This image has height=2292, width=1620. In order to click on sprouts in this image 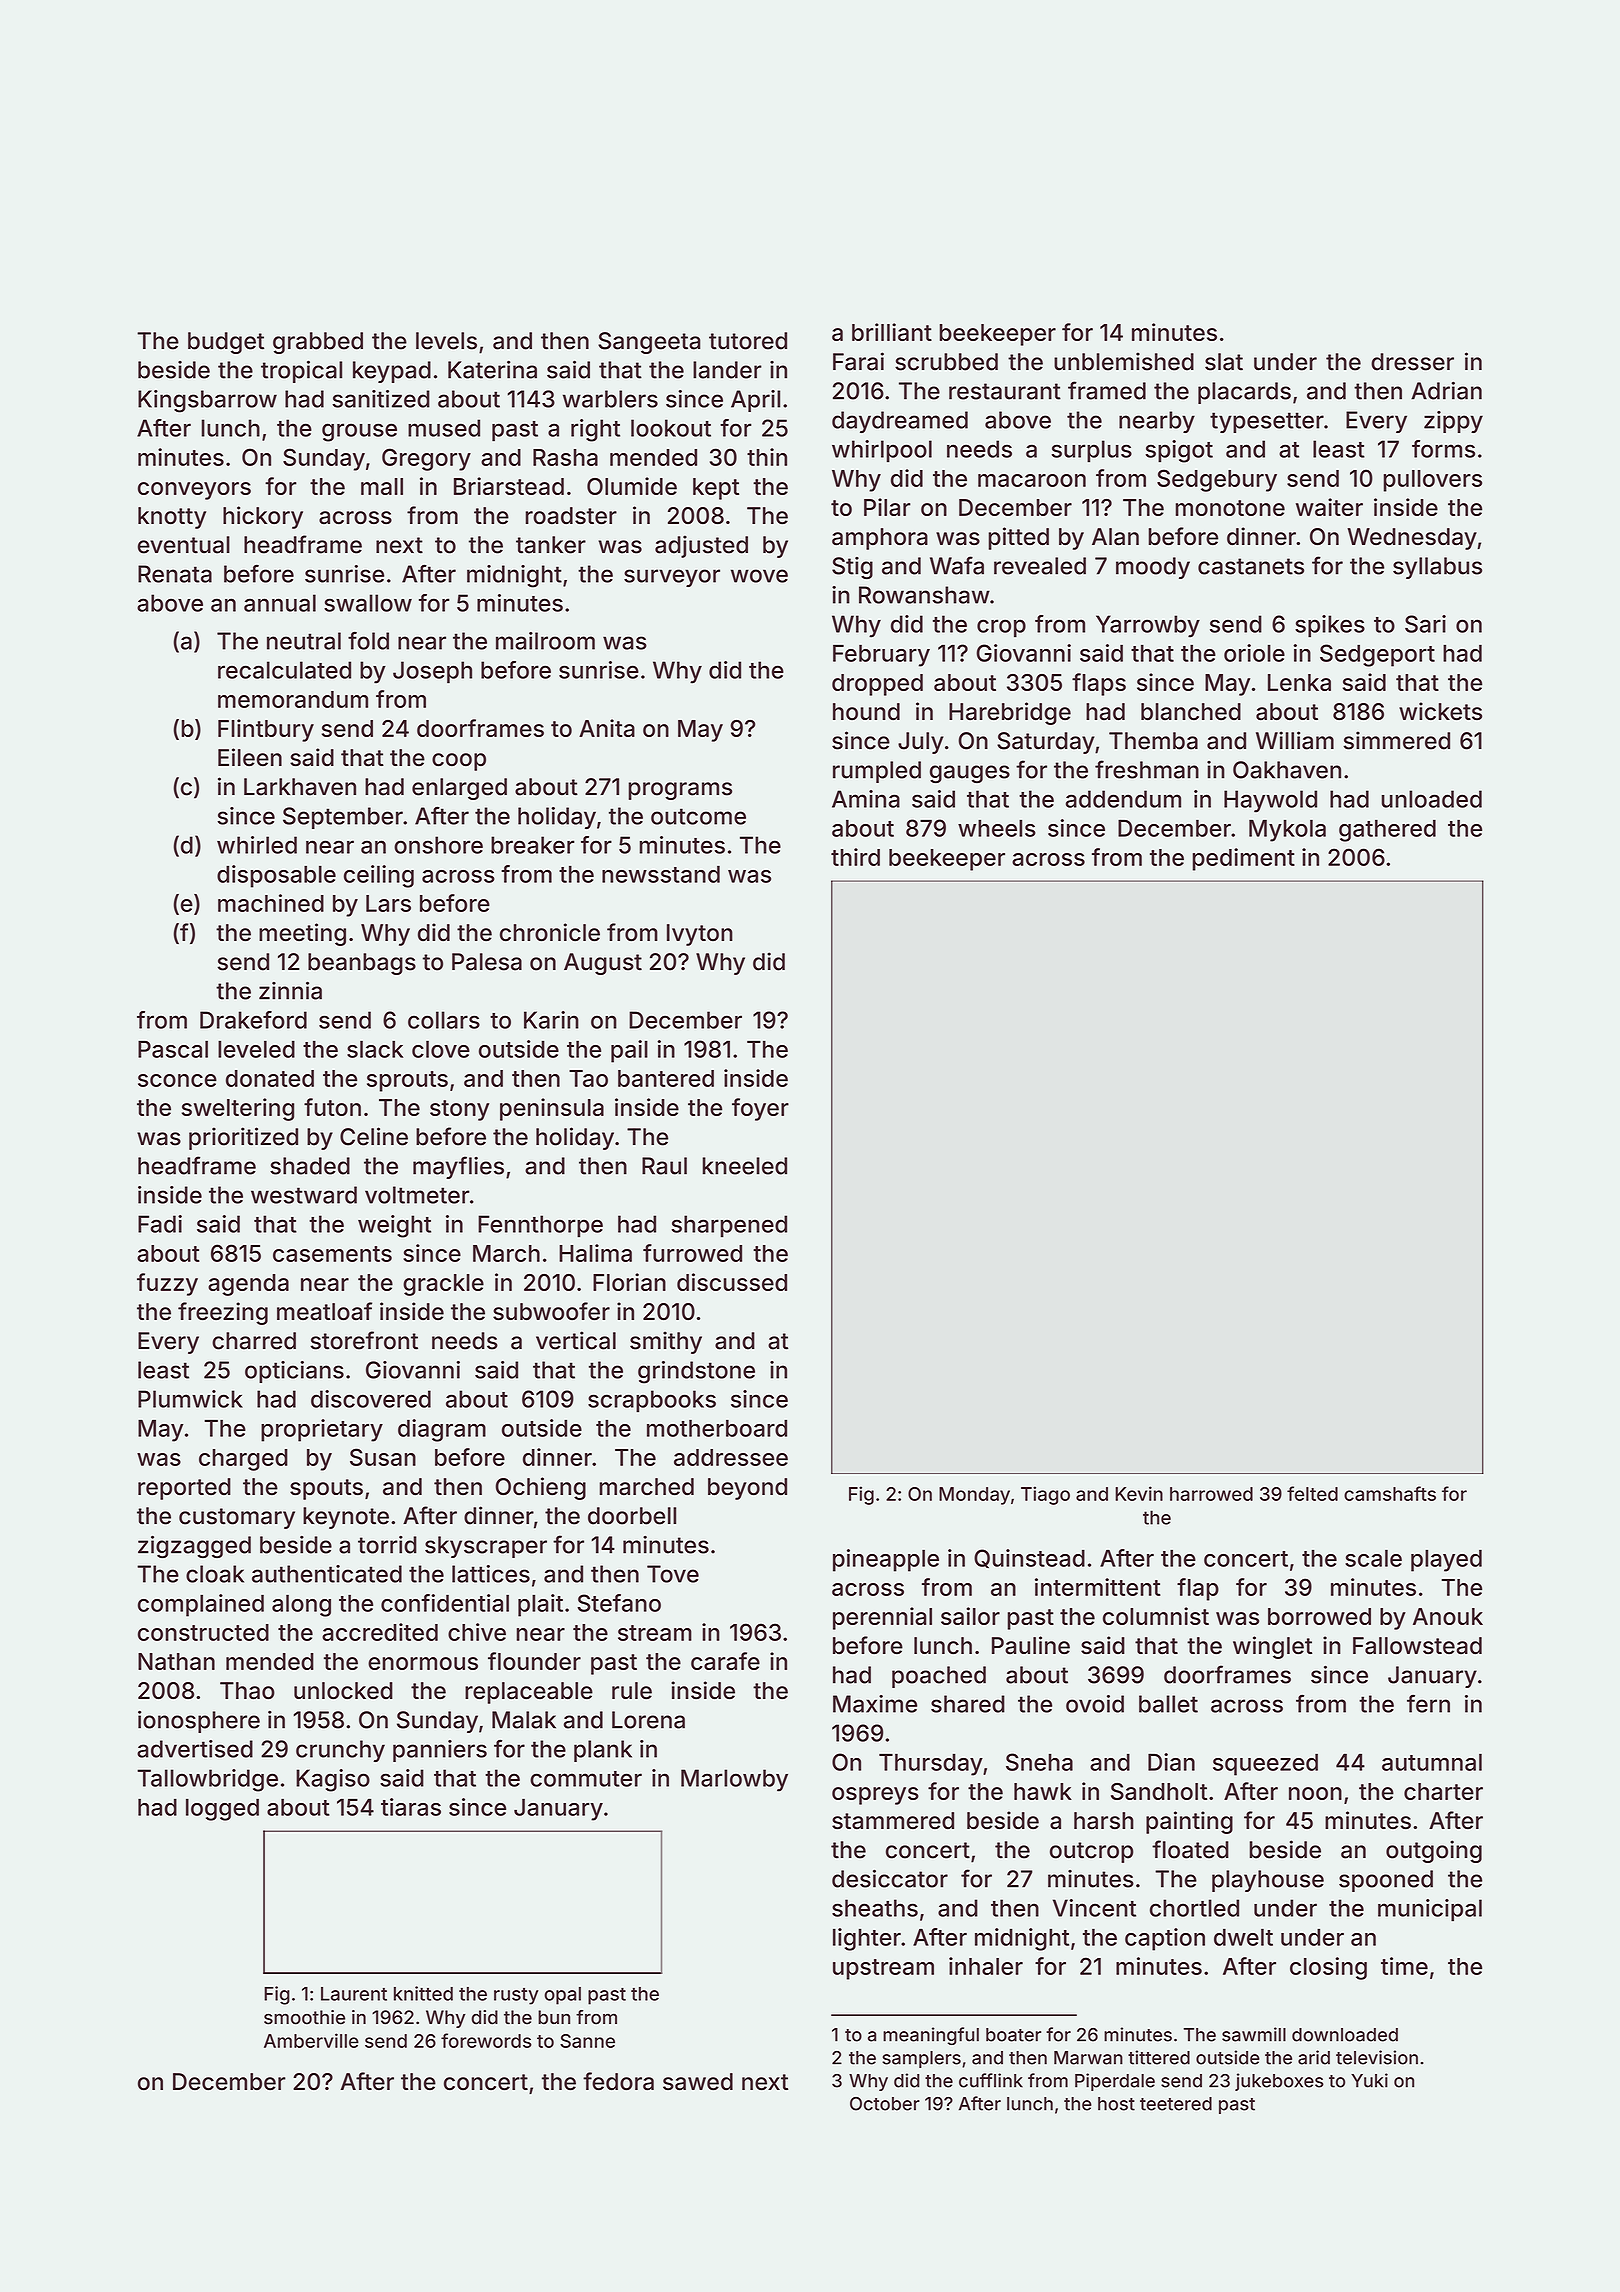, I will do `click(407, 1081)`.
